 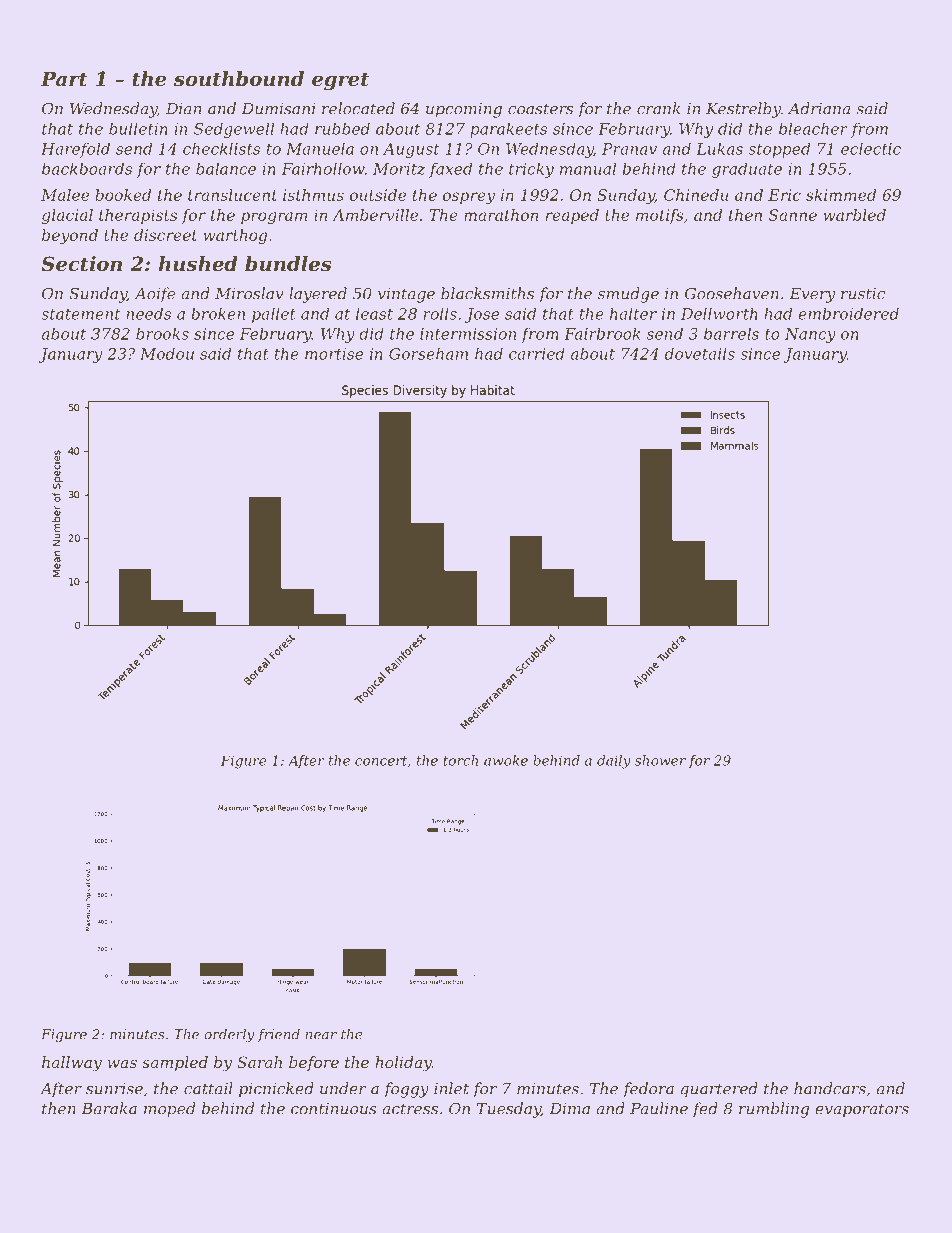 What do you see at coordinates (334, 354) in the screenshot?
I see `mortise` at bounding box center [334, 354].
